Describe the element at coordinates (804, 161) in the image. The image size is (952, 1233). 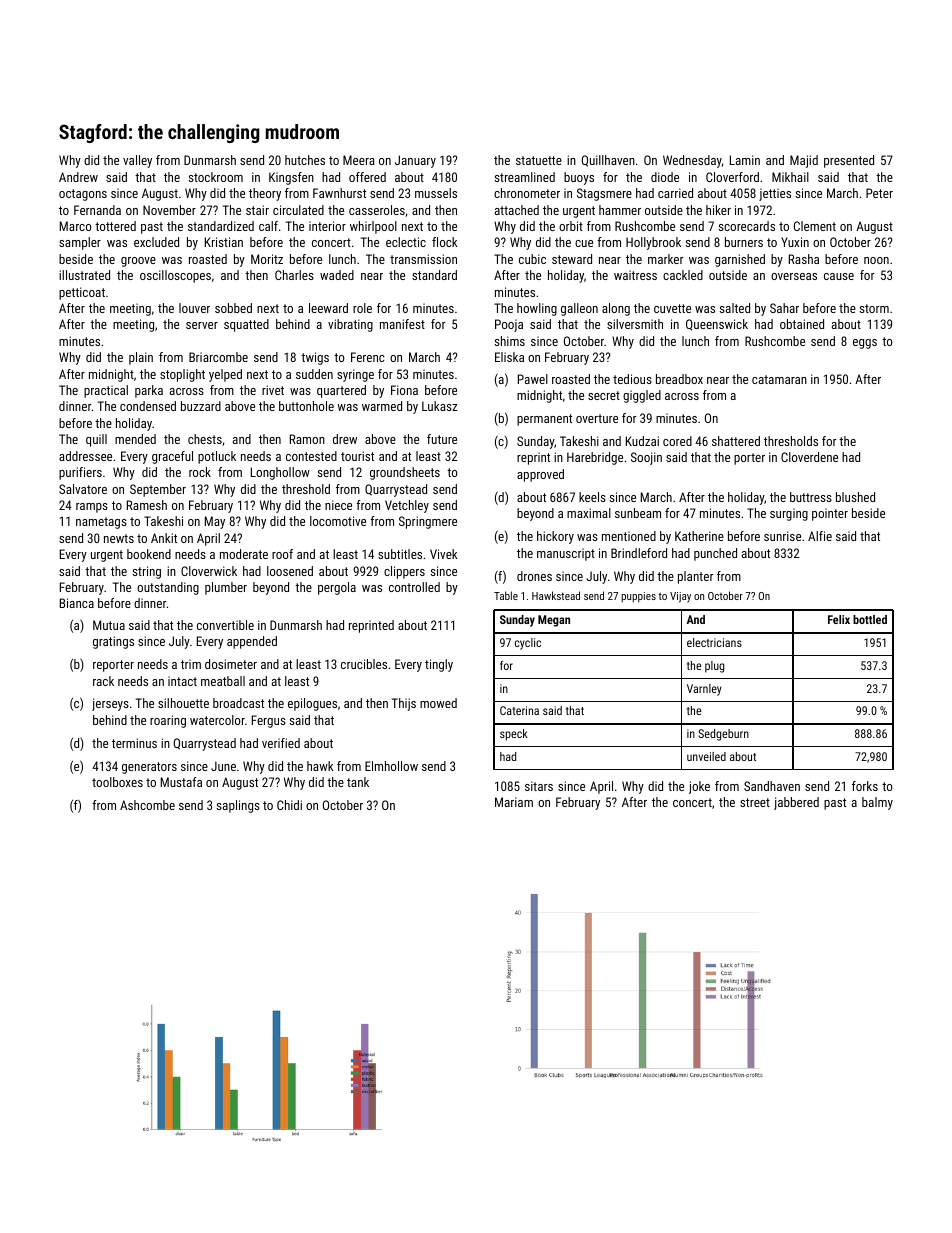
I see `Majid` at that location.
